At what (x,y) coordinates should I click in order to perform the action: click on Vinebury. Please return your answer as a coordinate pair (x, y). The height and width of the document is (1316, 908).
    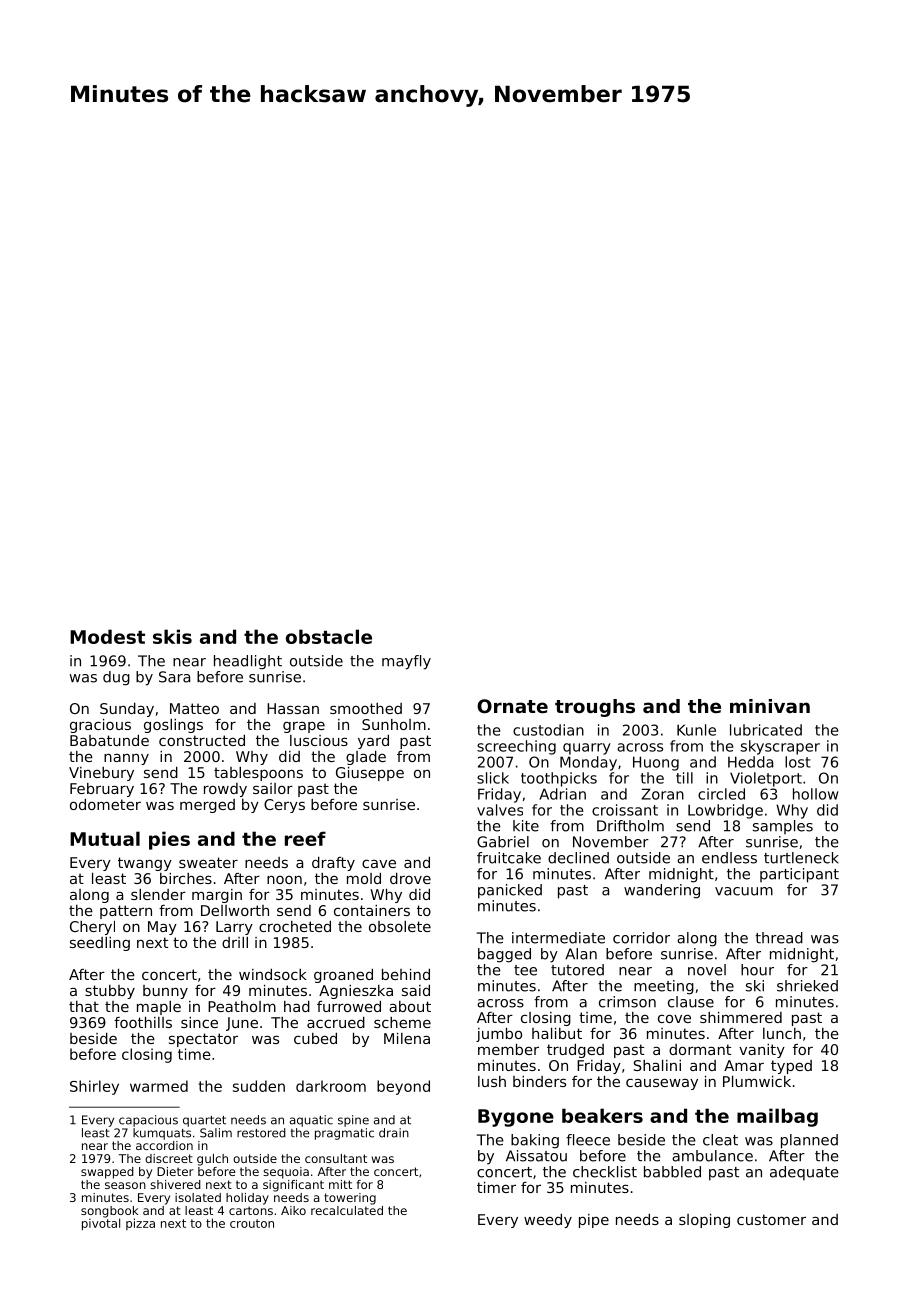
    Looking at the image, I should click on (101, 774).
